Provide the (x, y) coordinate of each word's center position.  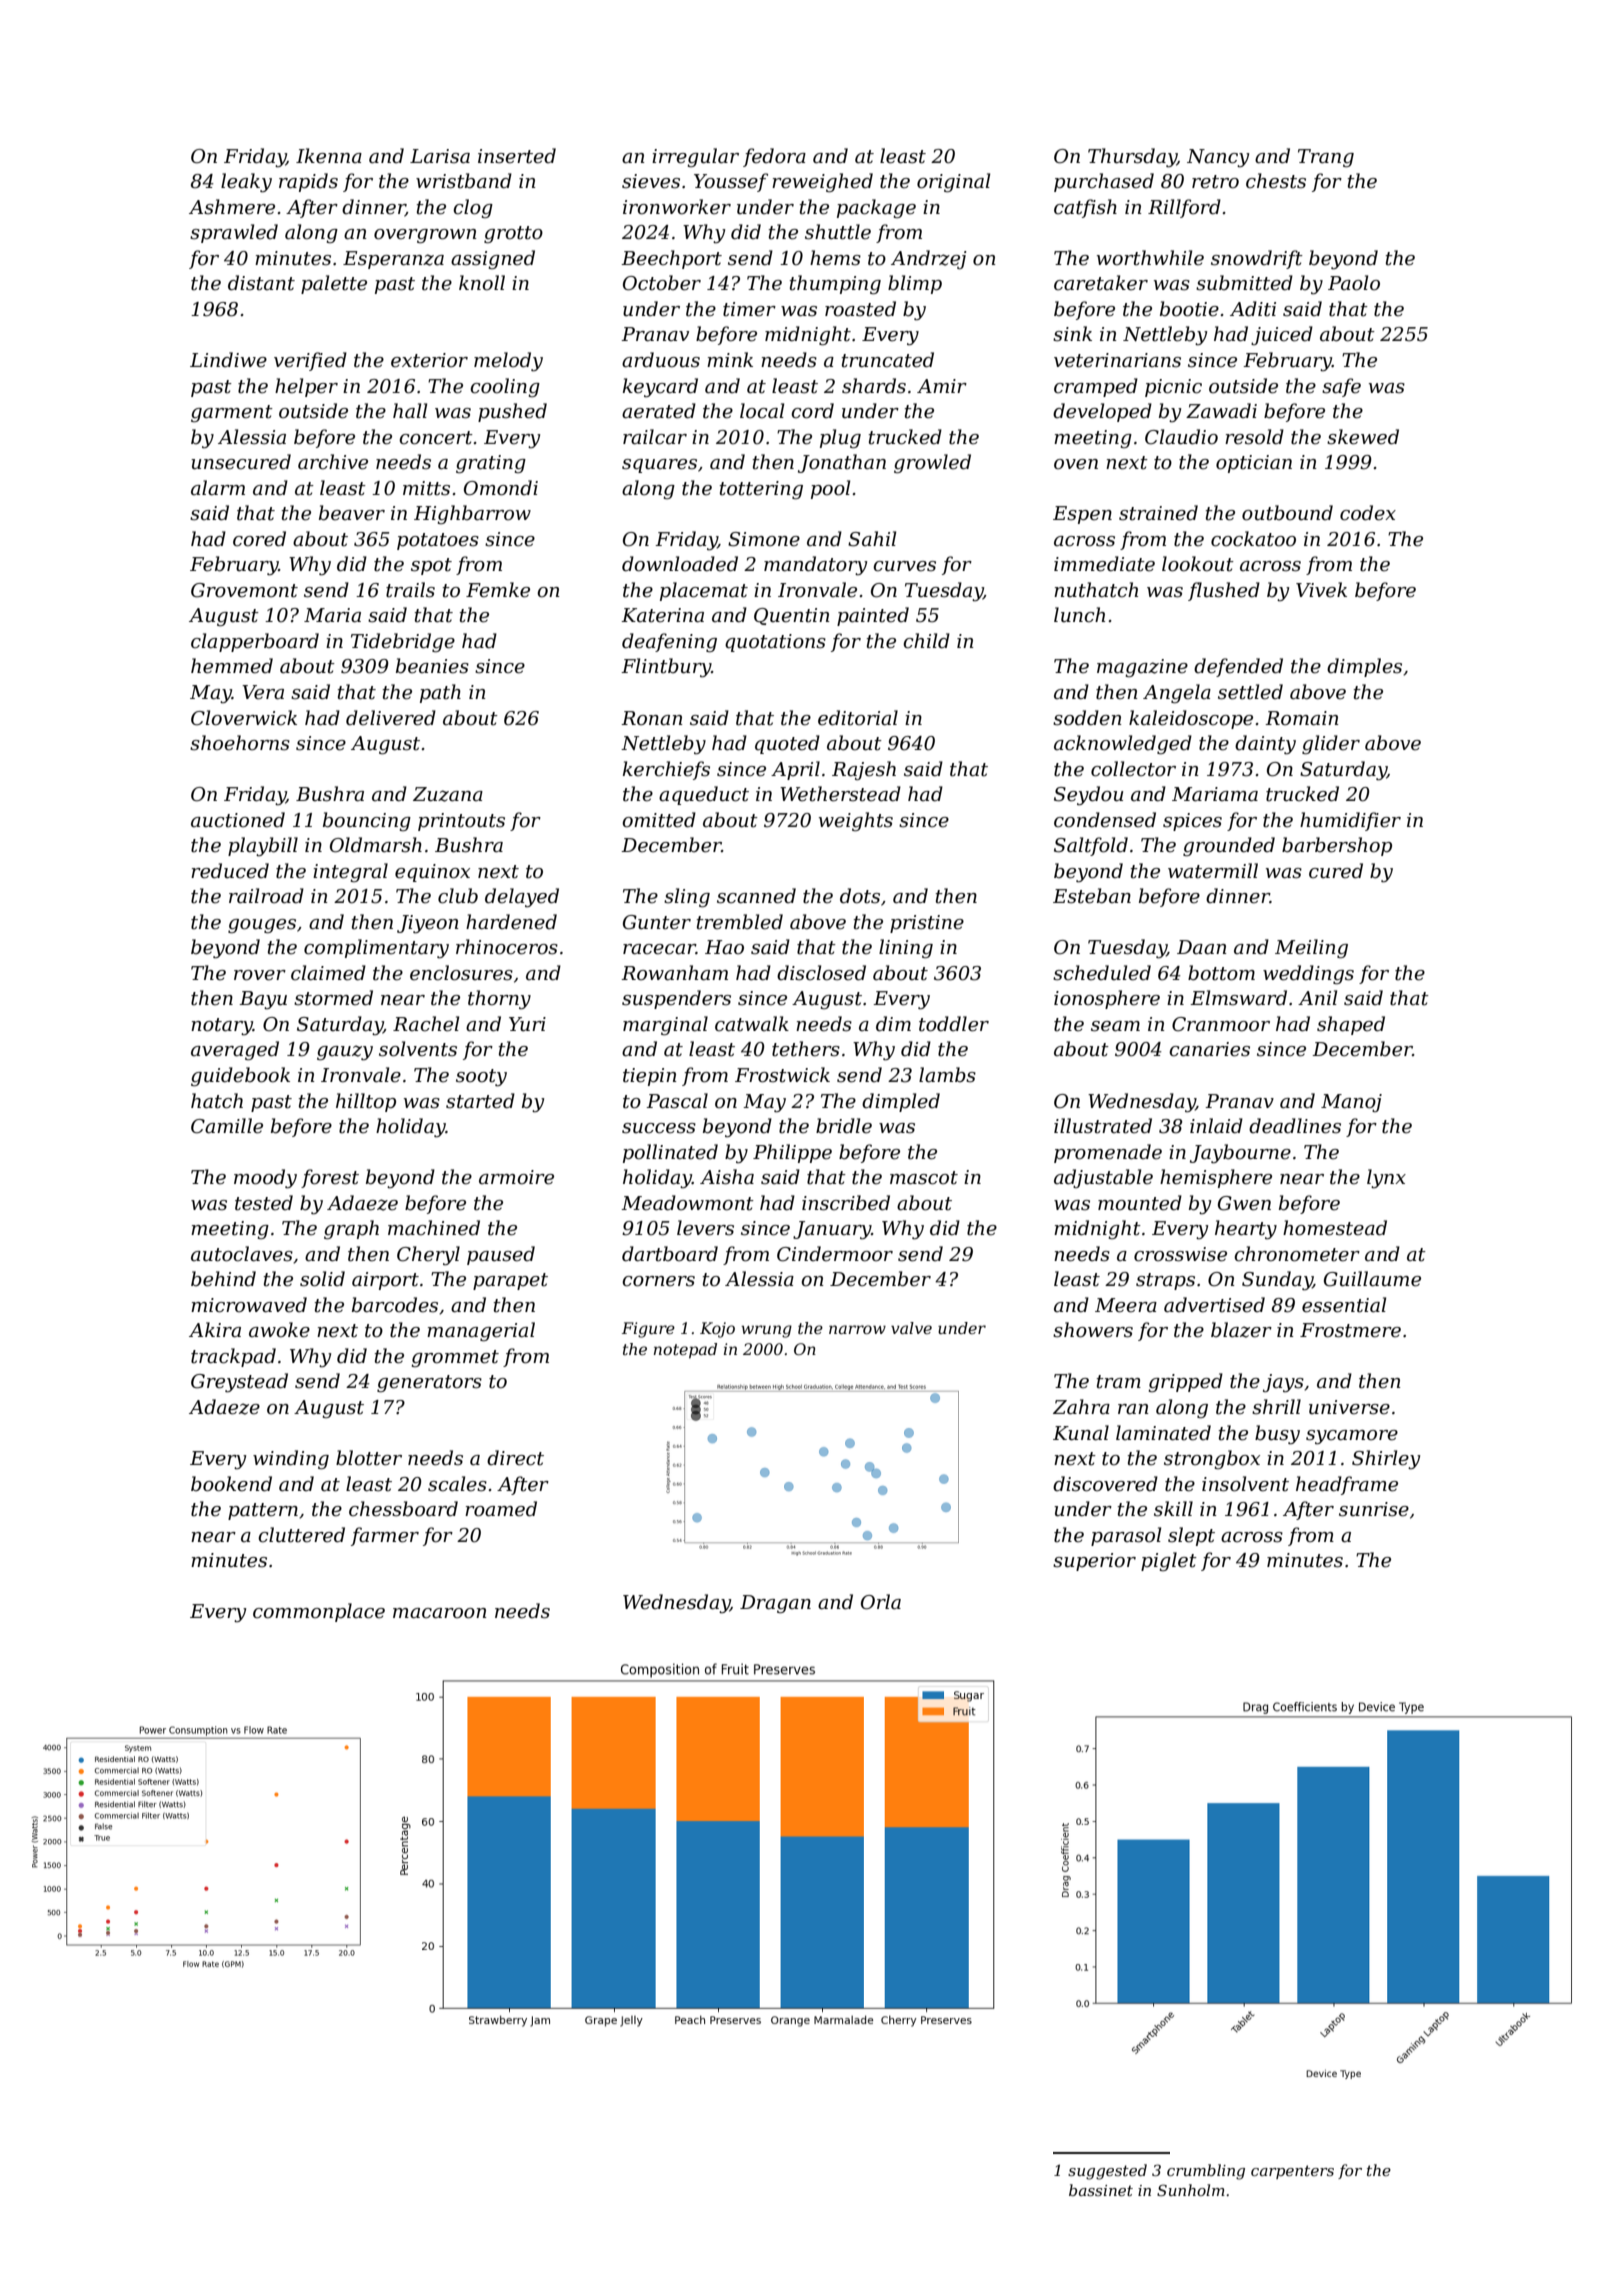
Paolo (1354, 283)
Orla (881, 1602)
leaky (246, 183)
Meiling (1311, 948)
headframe (1347, 1485)
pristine (927, 924)
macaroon (440, 1613)
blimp (915, 284)
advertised (1214, 1305)
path (440, 693)
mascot (924, 1178)
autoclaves (242, 1254)
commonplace (319, 1612)
